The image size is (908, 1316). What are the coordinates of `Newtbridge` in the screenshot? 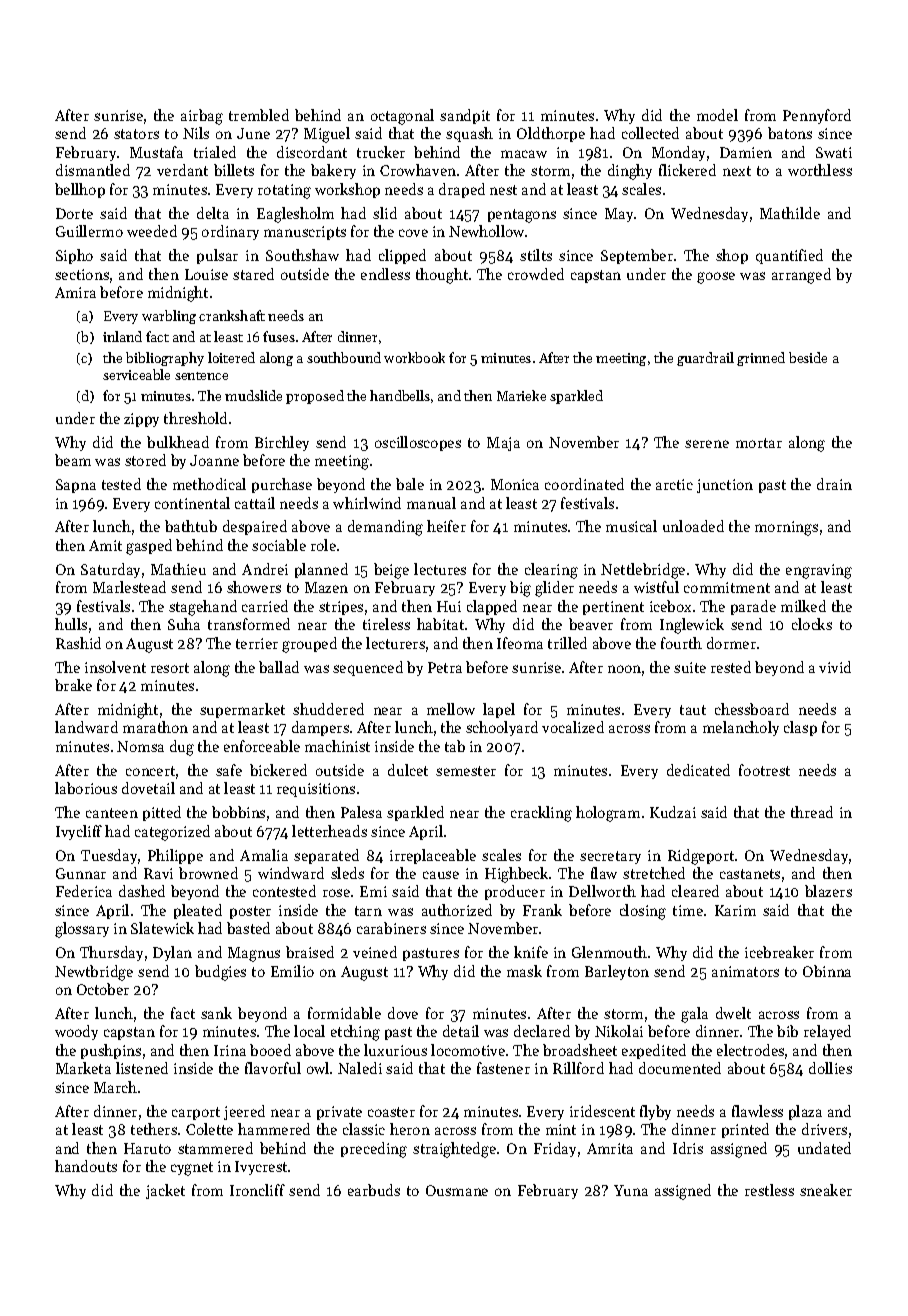 It's located at (94, 973).
